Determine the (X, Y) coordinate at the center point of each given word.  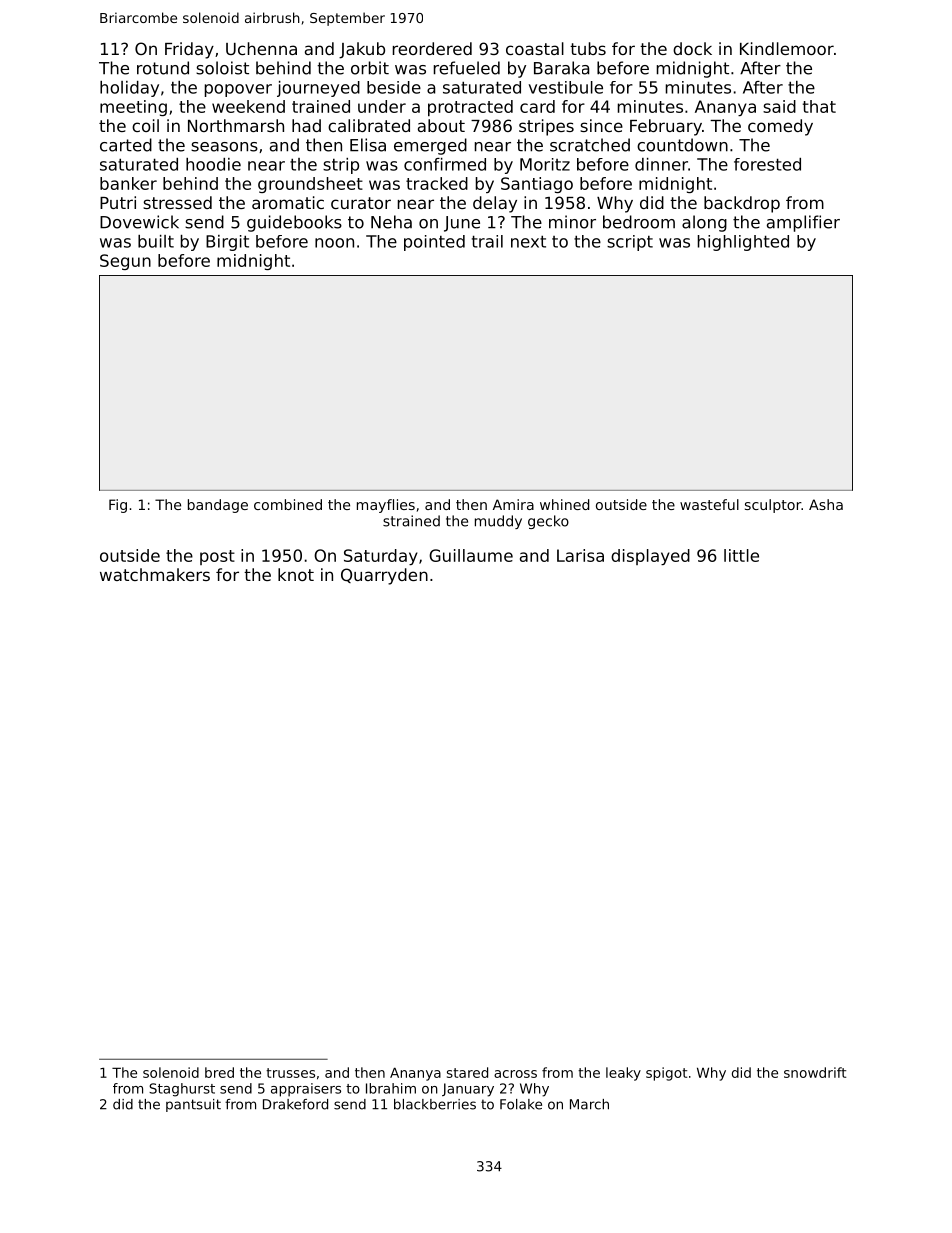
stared (467, 1072)
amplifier (803, 223)
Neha (391, 222)
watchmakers (155, 574)
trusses (290, 1073)
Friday (189, 50)
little (741, 555)
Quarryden (384, 576)
